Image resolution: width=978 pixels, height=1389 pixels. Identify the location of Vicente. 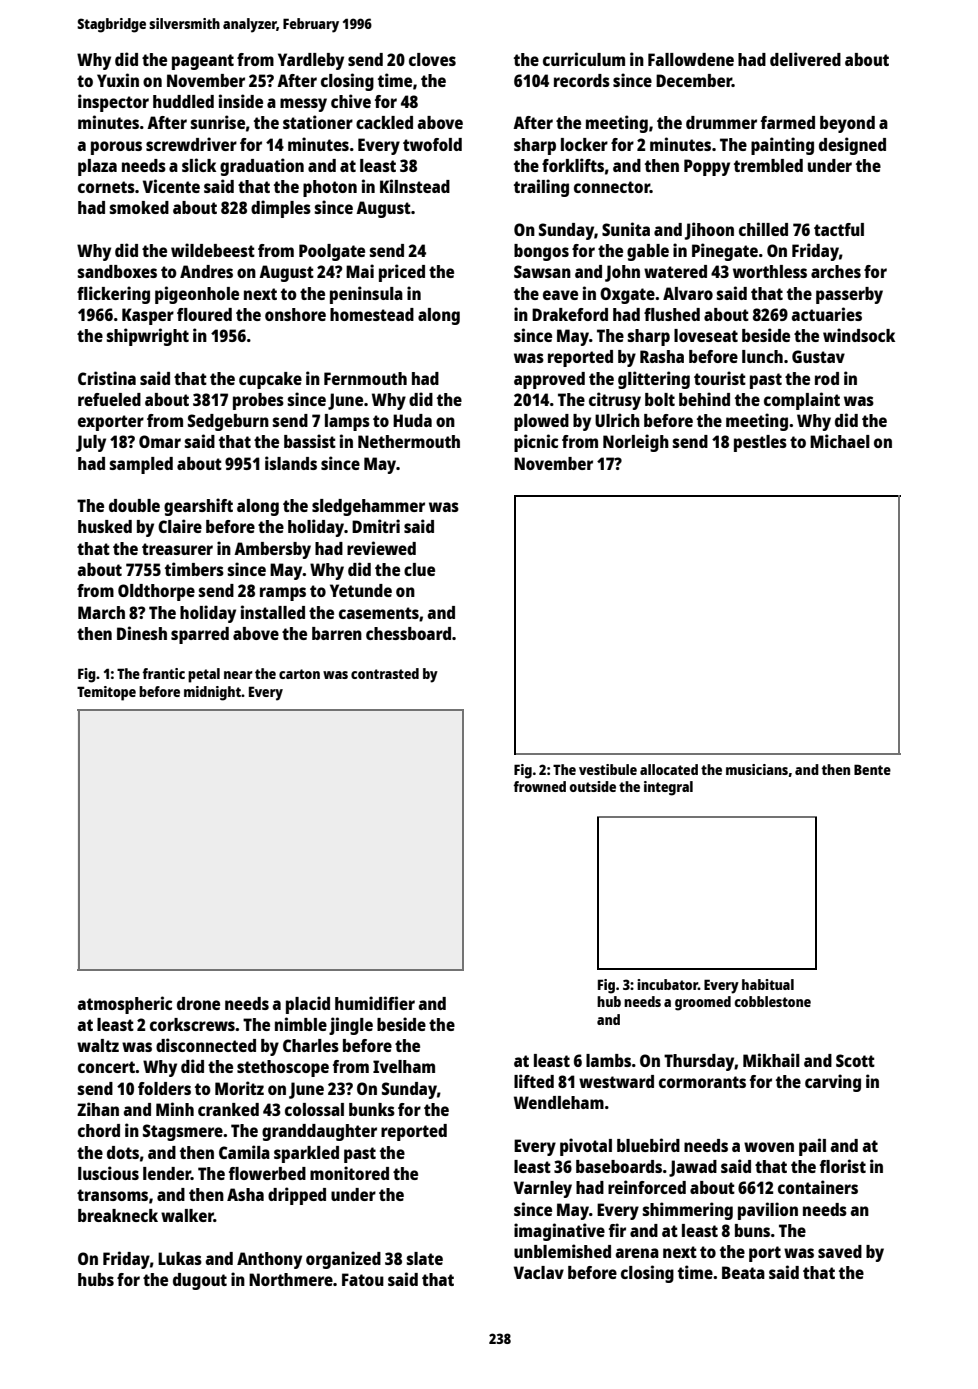
(171, 186).
